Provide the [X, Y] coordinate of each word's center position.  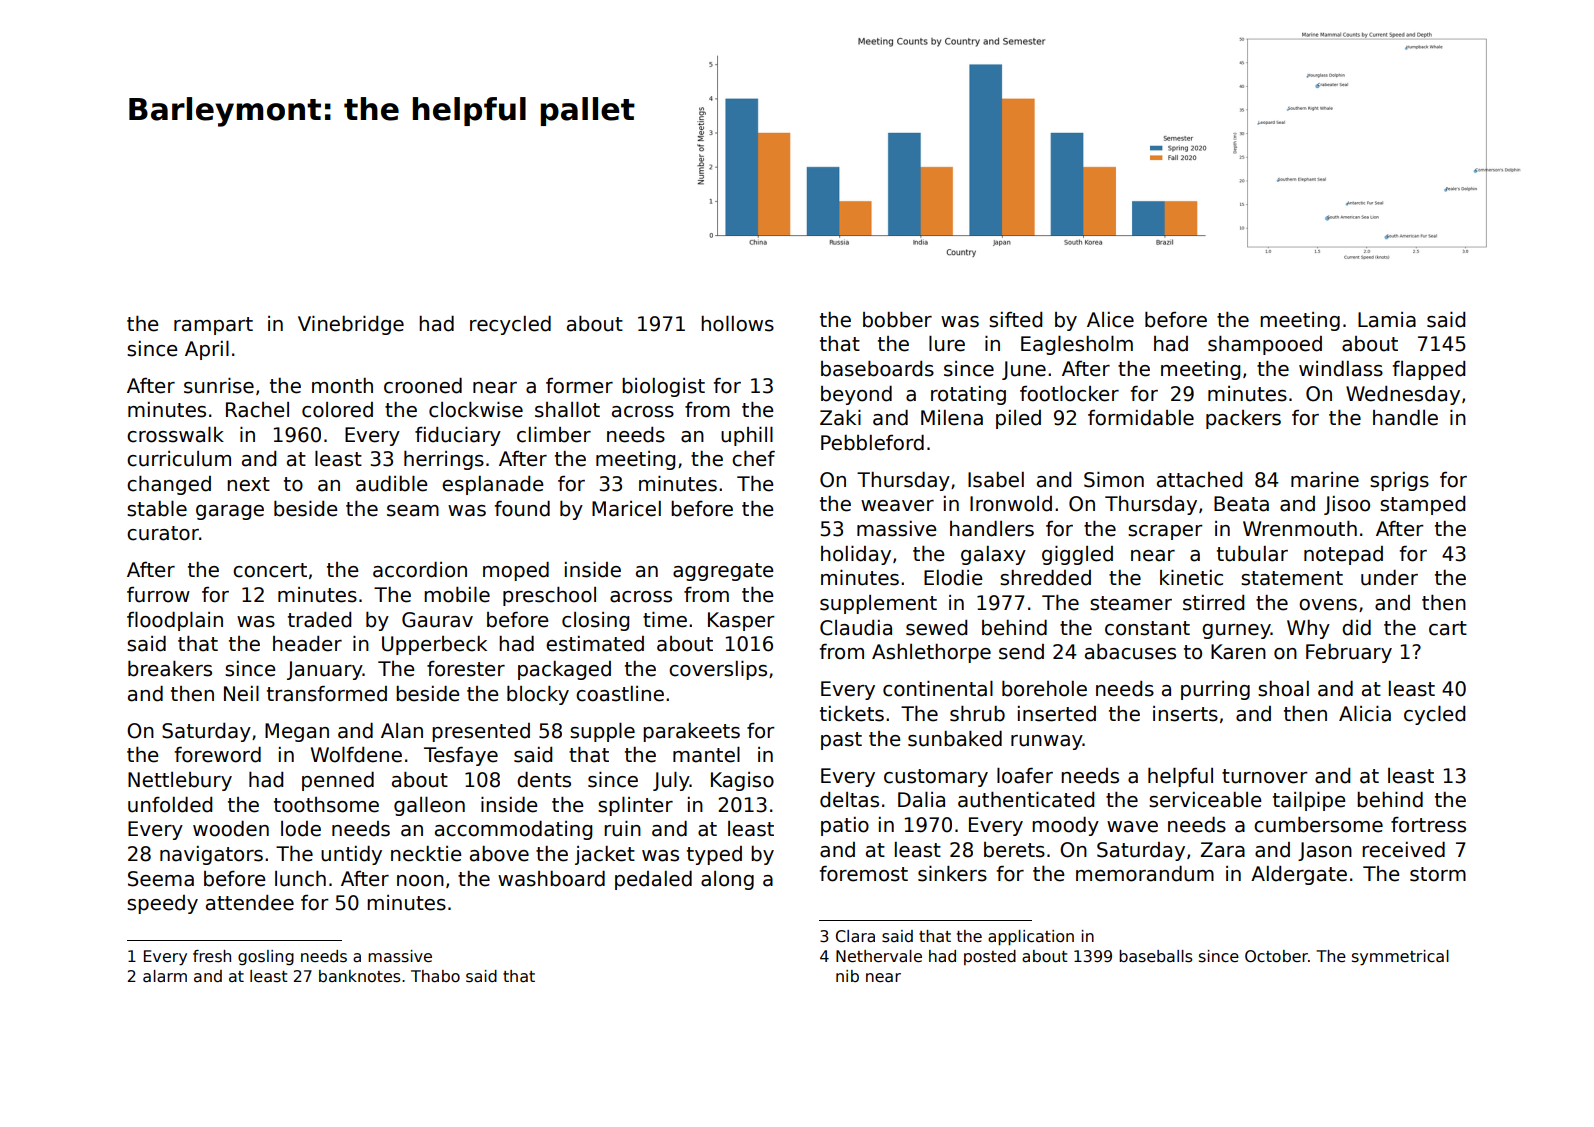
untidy [351, 855]
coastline [620, 694]
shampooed [1265, 345]
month [342, 386]
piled [1018, 419]
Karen [1238, 652]
